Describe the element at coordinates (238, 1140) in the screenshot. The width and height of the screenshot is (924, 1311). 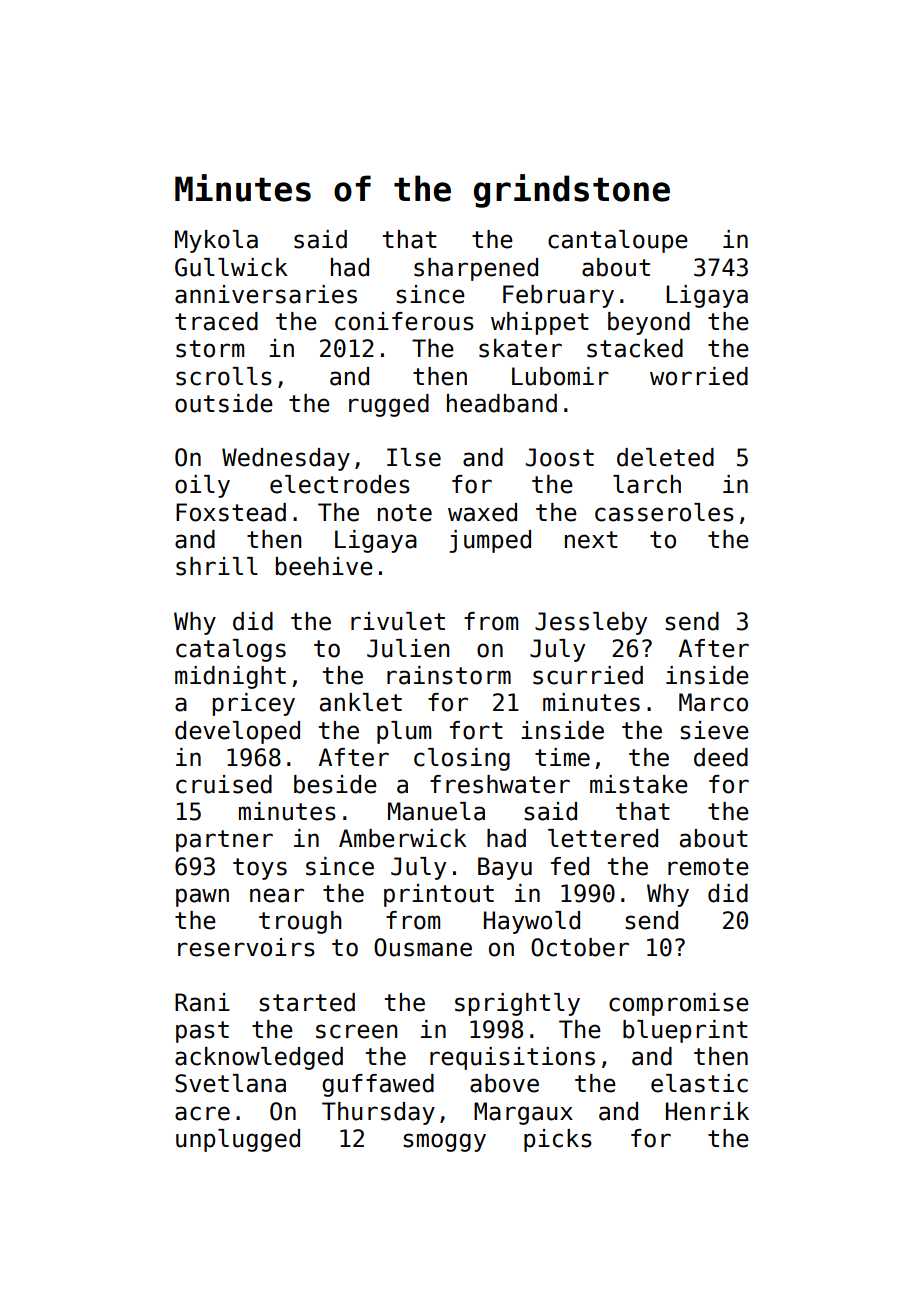
I see `unplugged` at that location.
